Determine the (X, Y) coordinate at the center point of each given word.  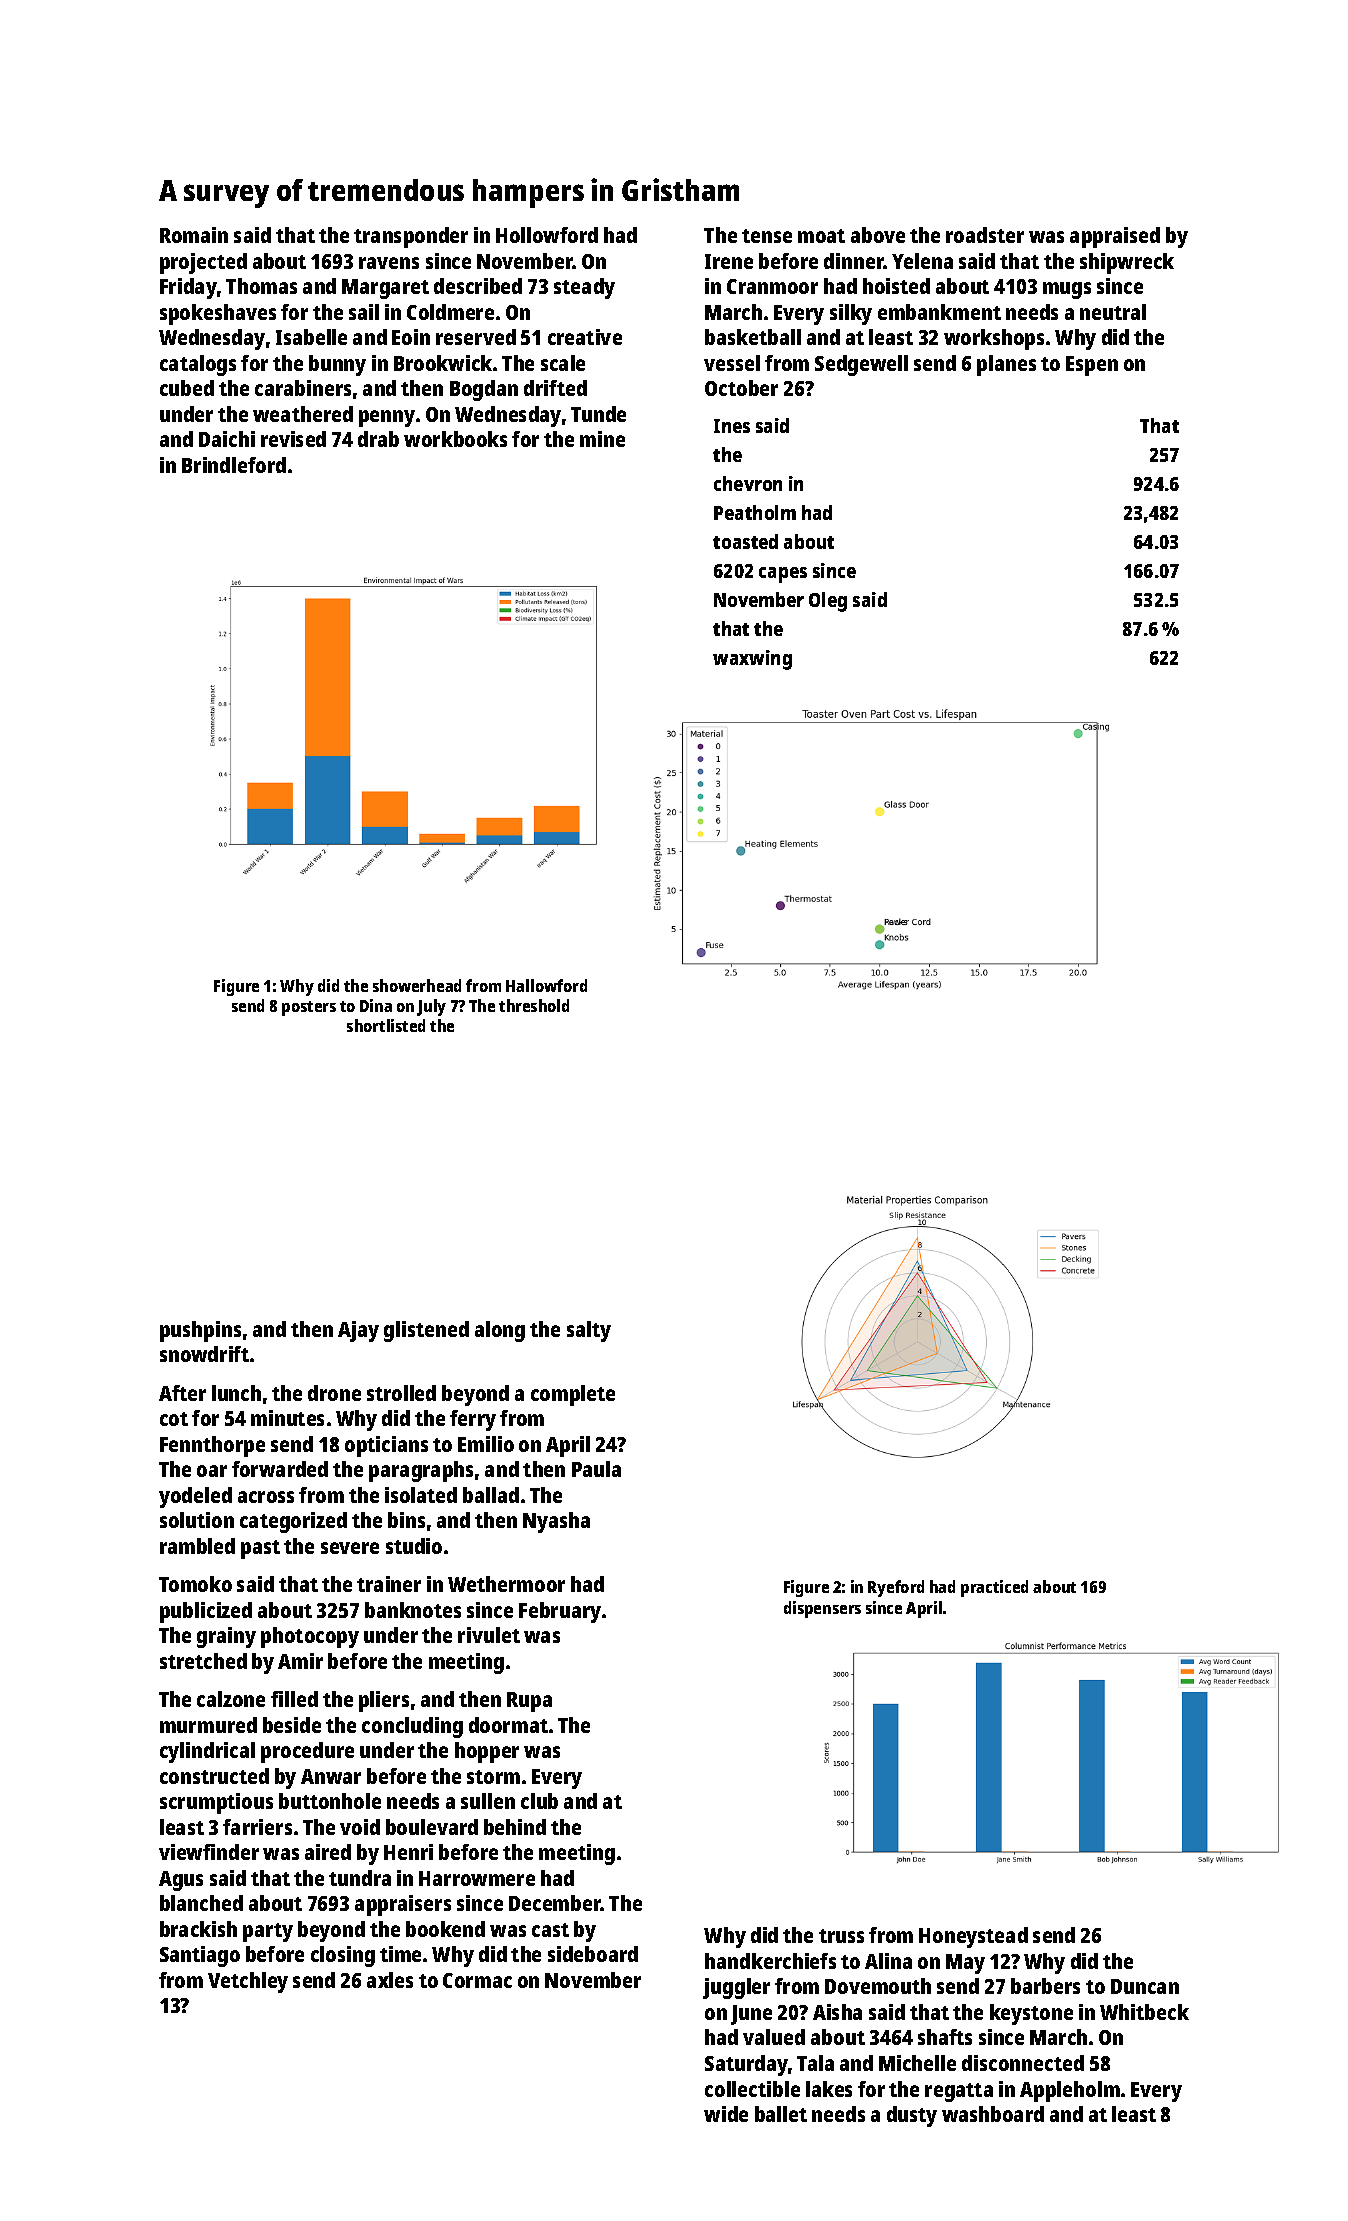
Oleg (828, 602)
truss (841, 1936)
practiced (994, 1588)
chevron (748, 483)
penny (387, 418)
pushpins (200, 1331)
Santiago (200, 1956)
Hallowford (546, 985)
